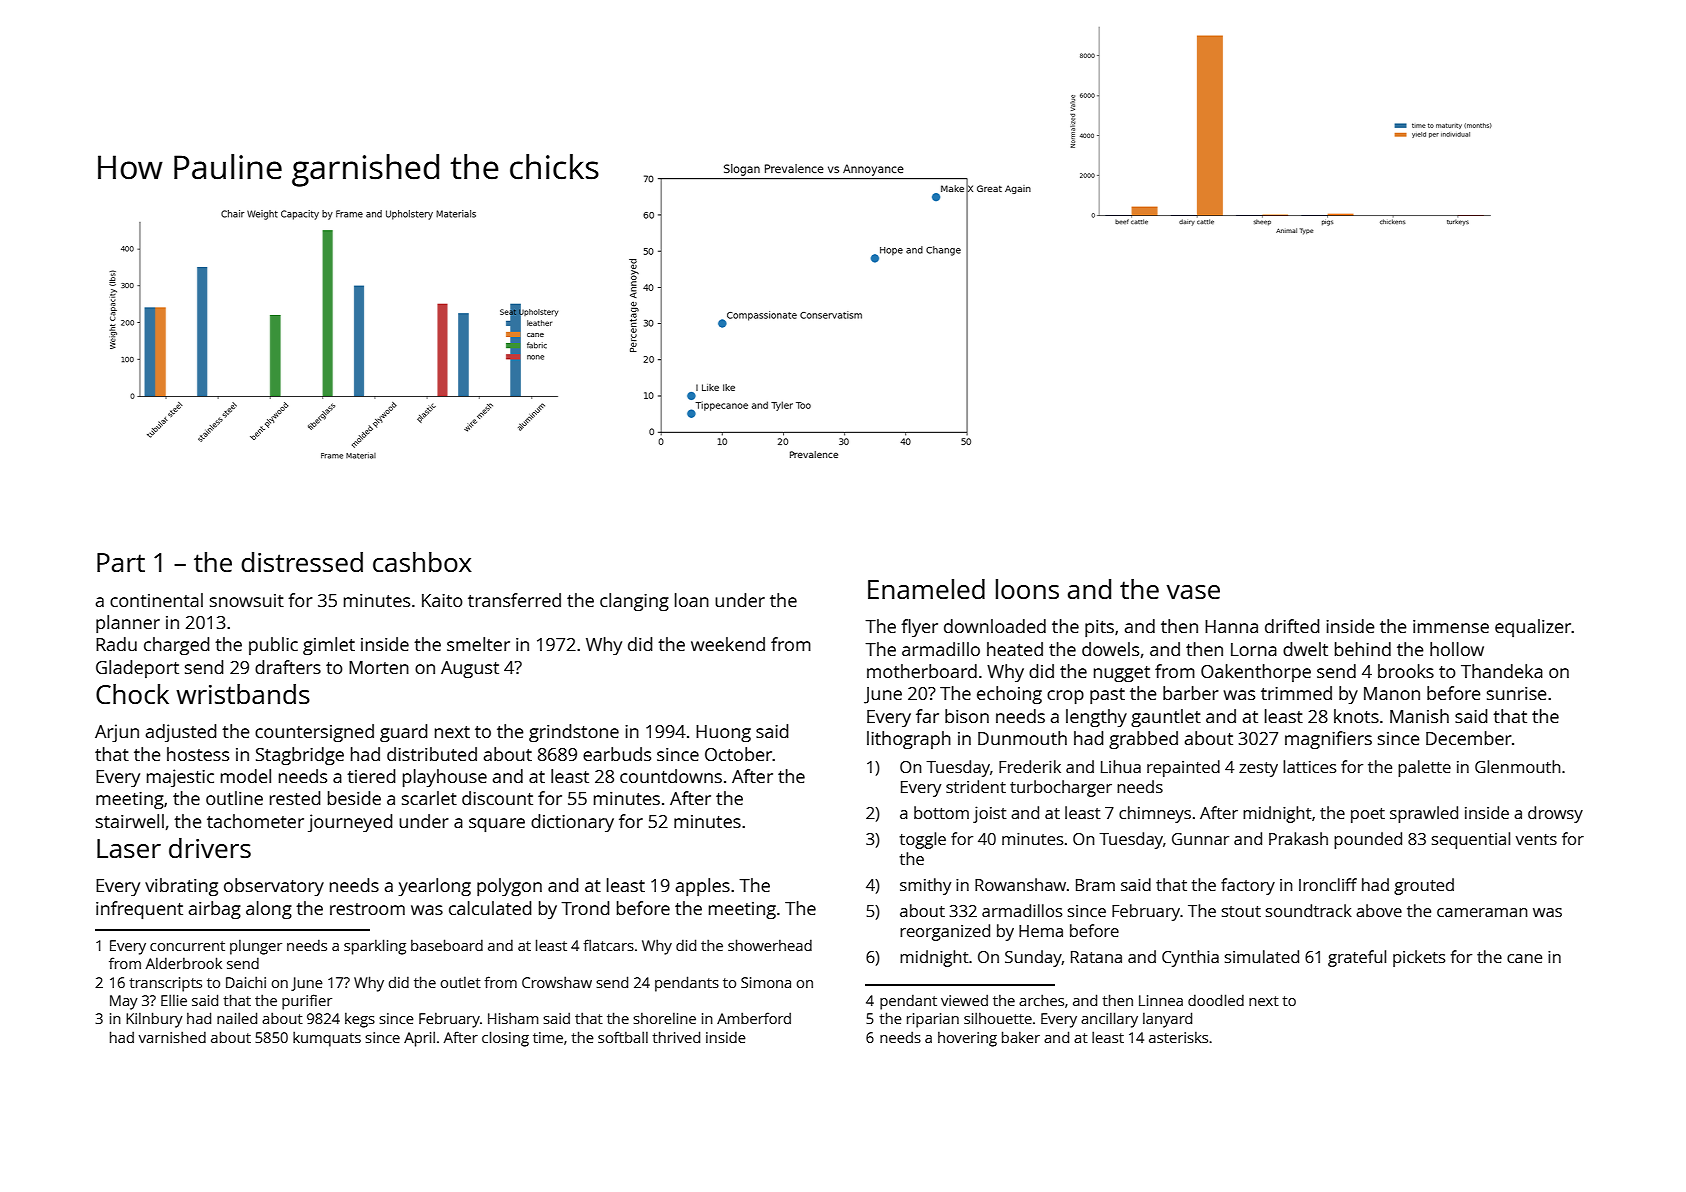 The width and height of the image is (1686, 1192). I want to click on Lorna, so click(1254, 649).
